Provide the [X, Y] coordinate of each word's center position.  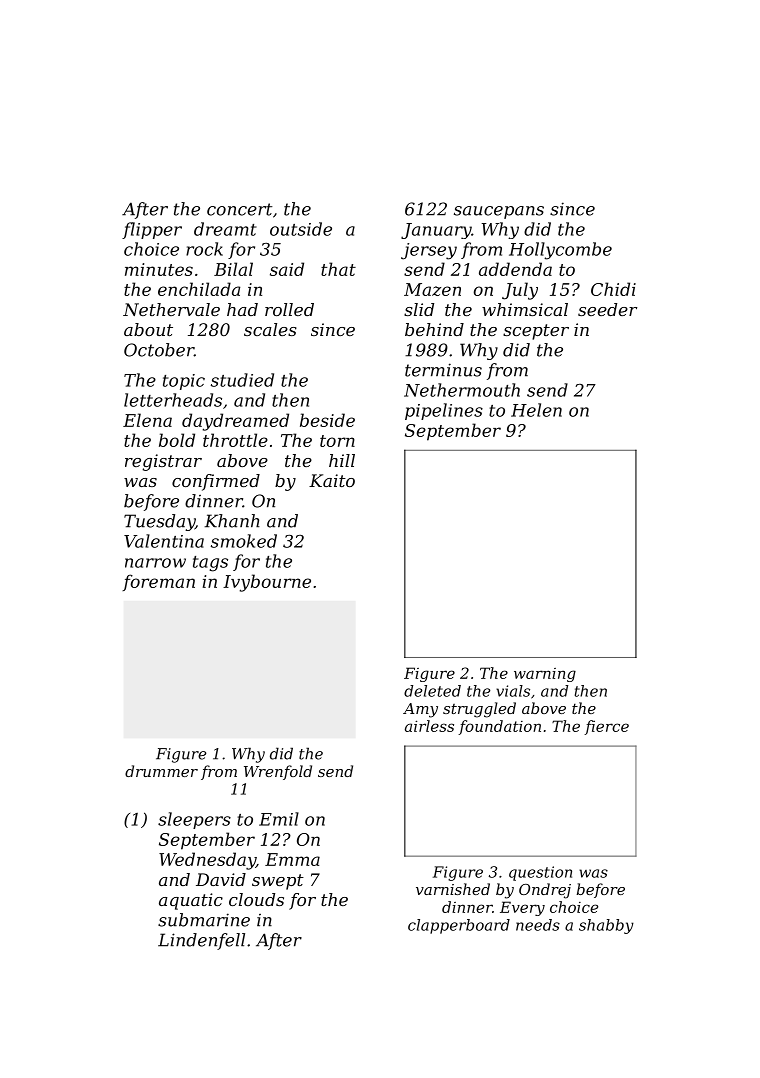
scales [270, 329]
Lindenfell [201, 941]
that [338, 269]
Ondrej [545, 891]
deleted [432, 691]
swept [278, 882]
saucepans [499, 212]
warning [545, 675]
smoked [244, 541]
